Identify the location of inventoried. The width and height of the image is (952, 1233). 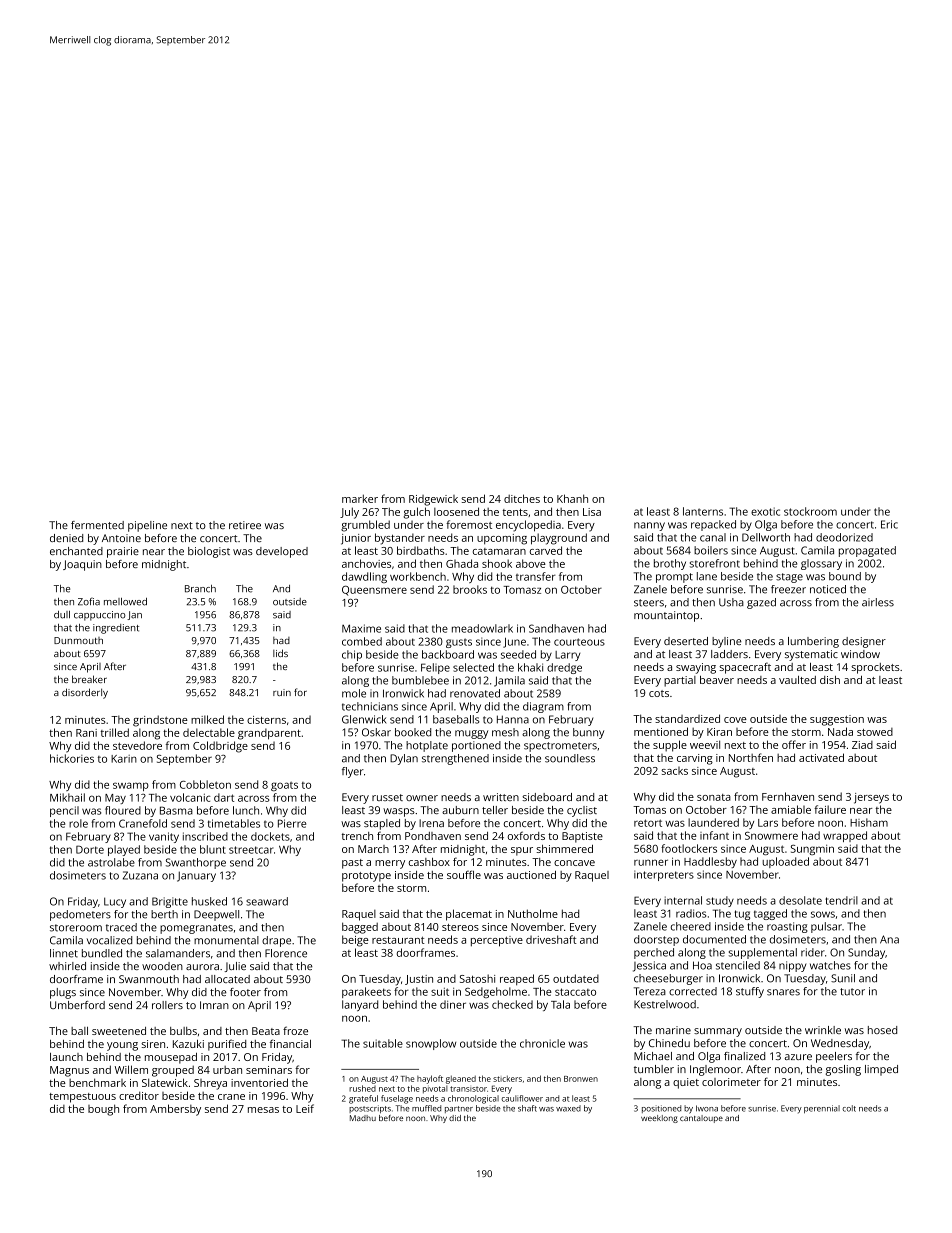
(259, 1082).
